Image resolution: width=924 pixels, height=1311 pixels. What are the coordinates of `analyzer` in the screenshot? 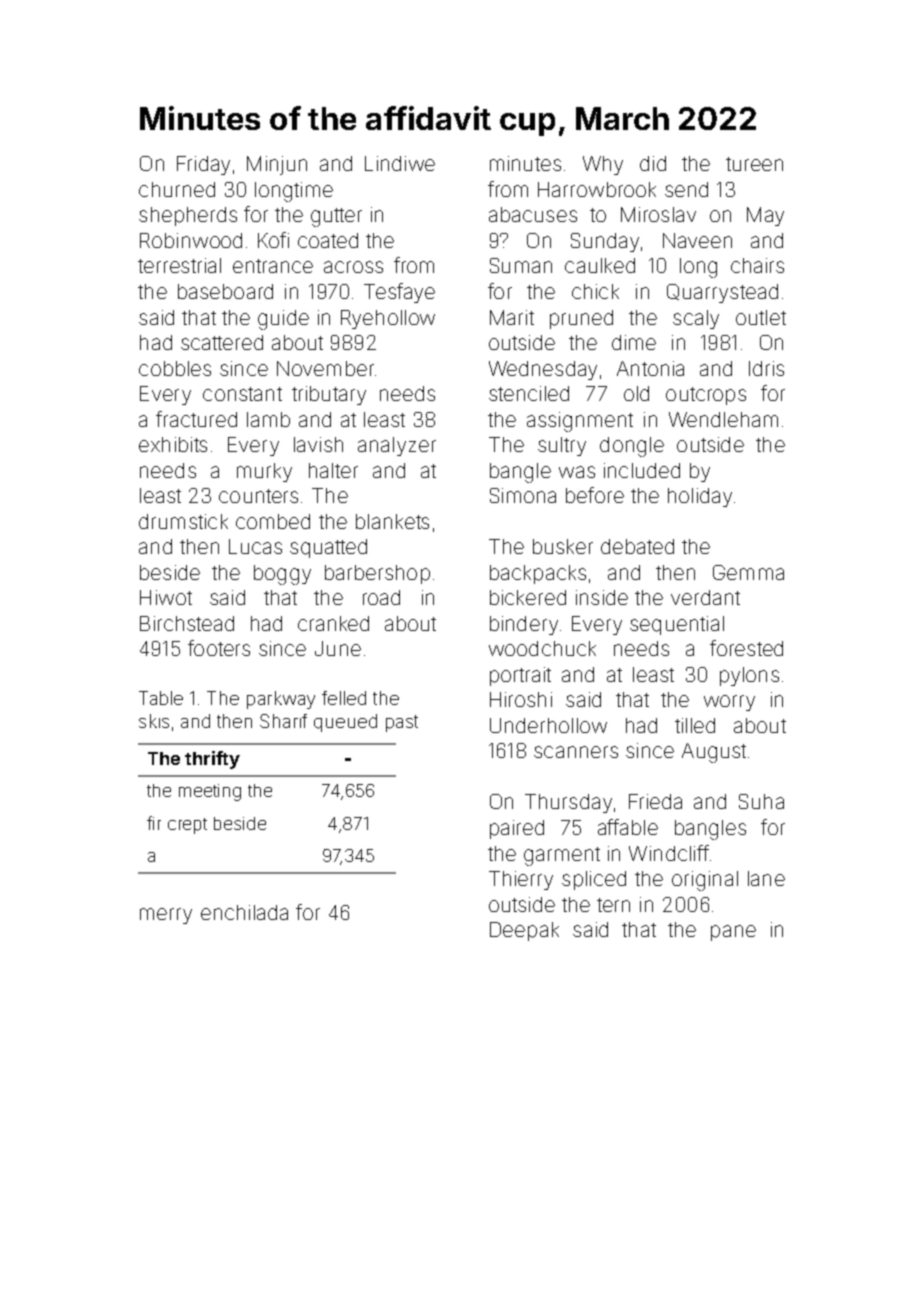 It's located at (397, 446).
